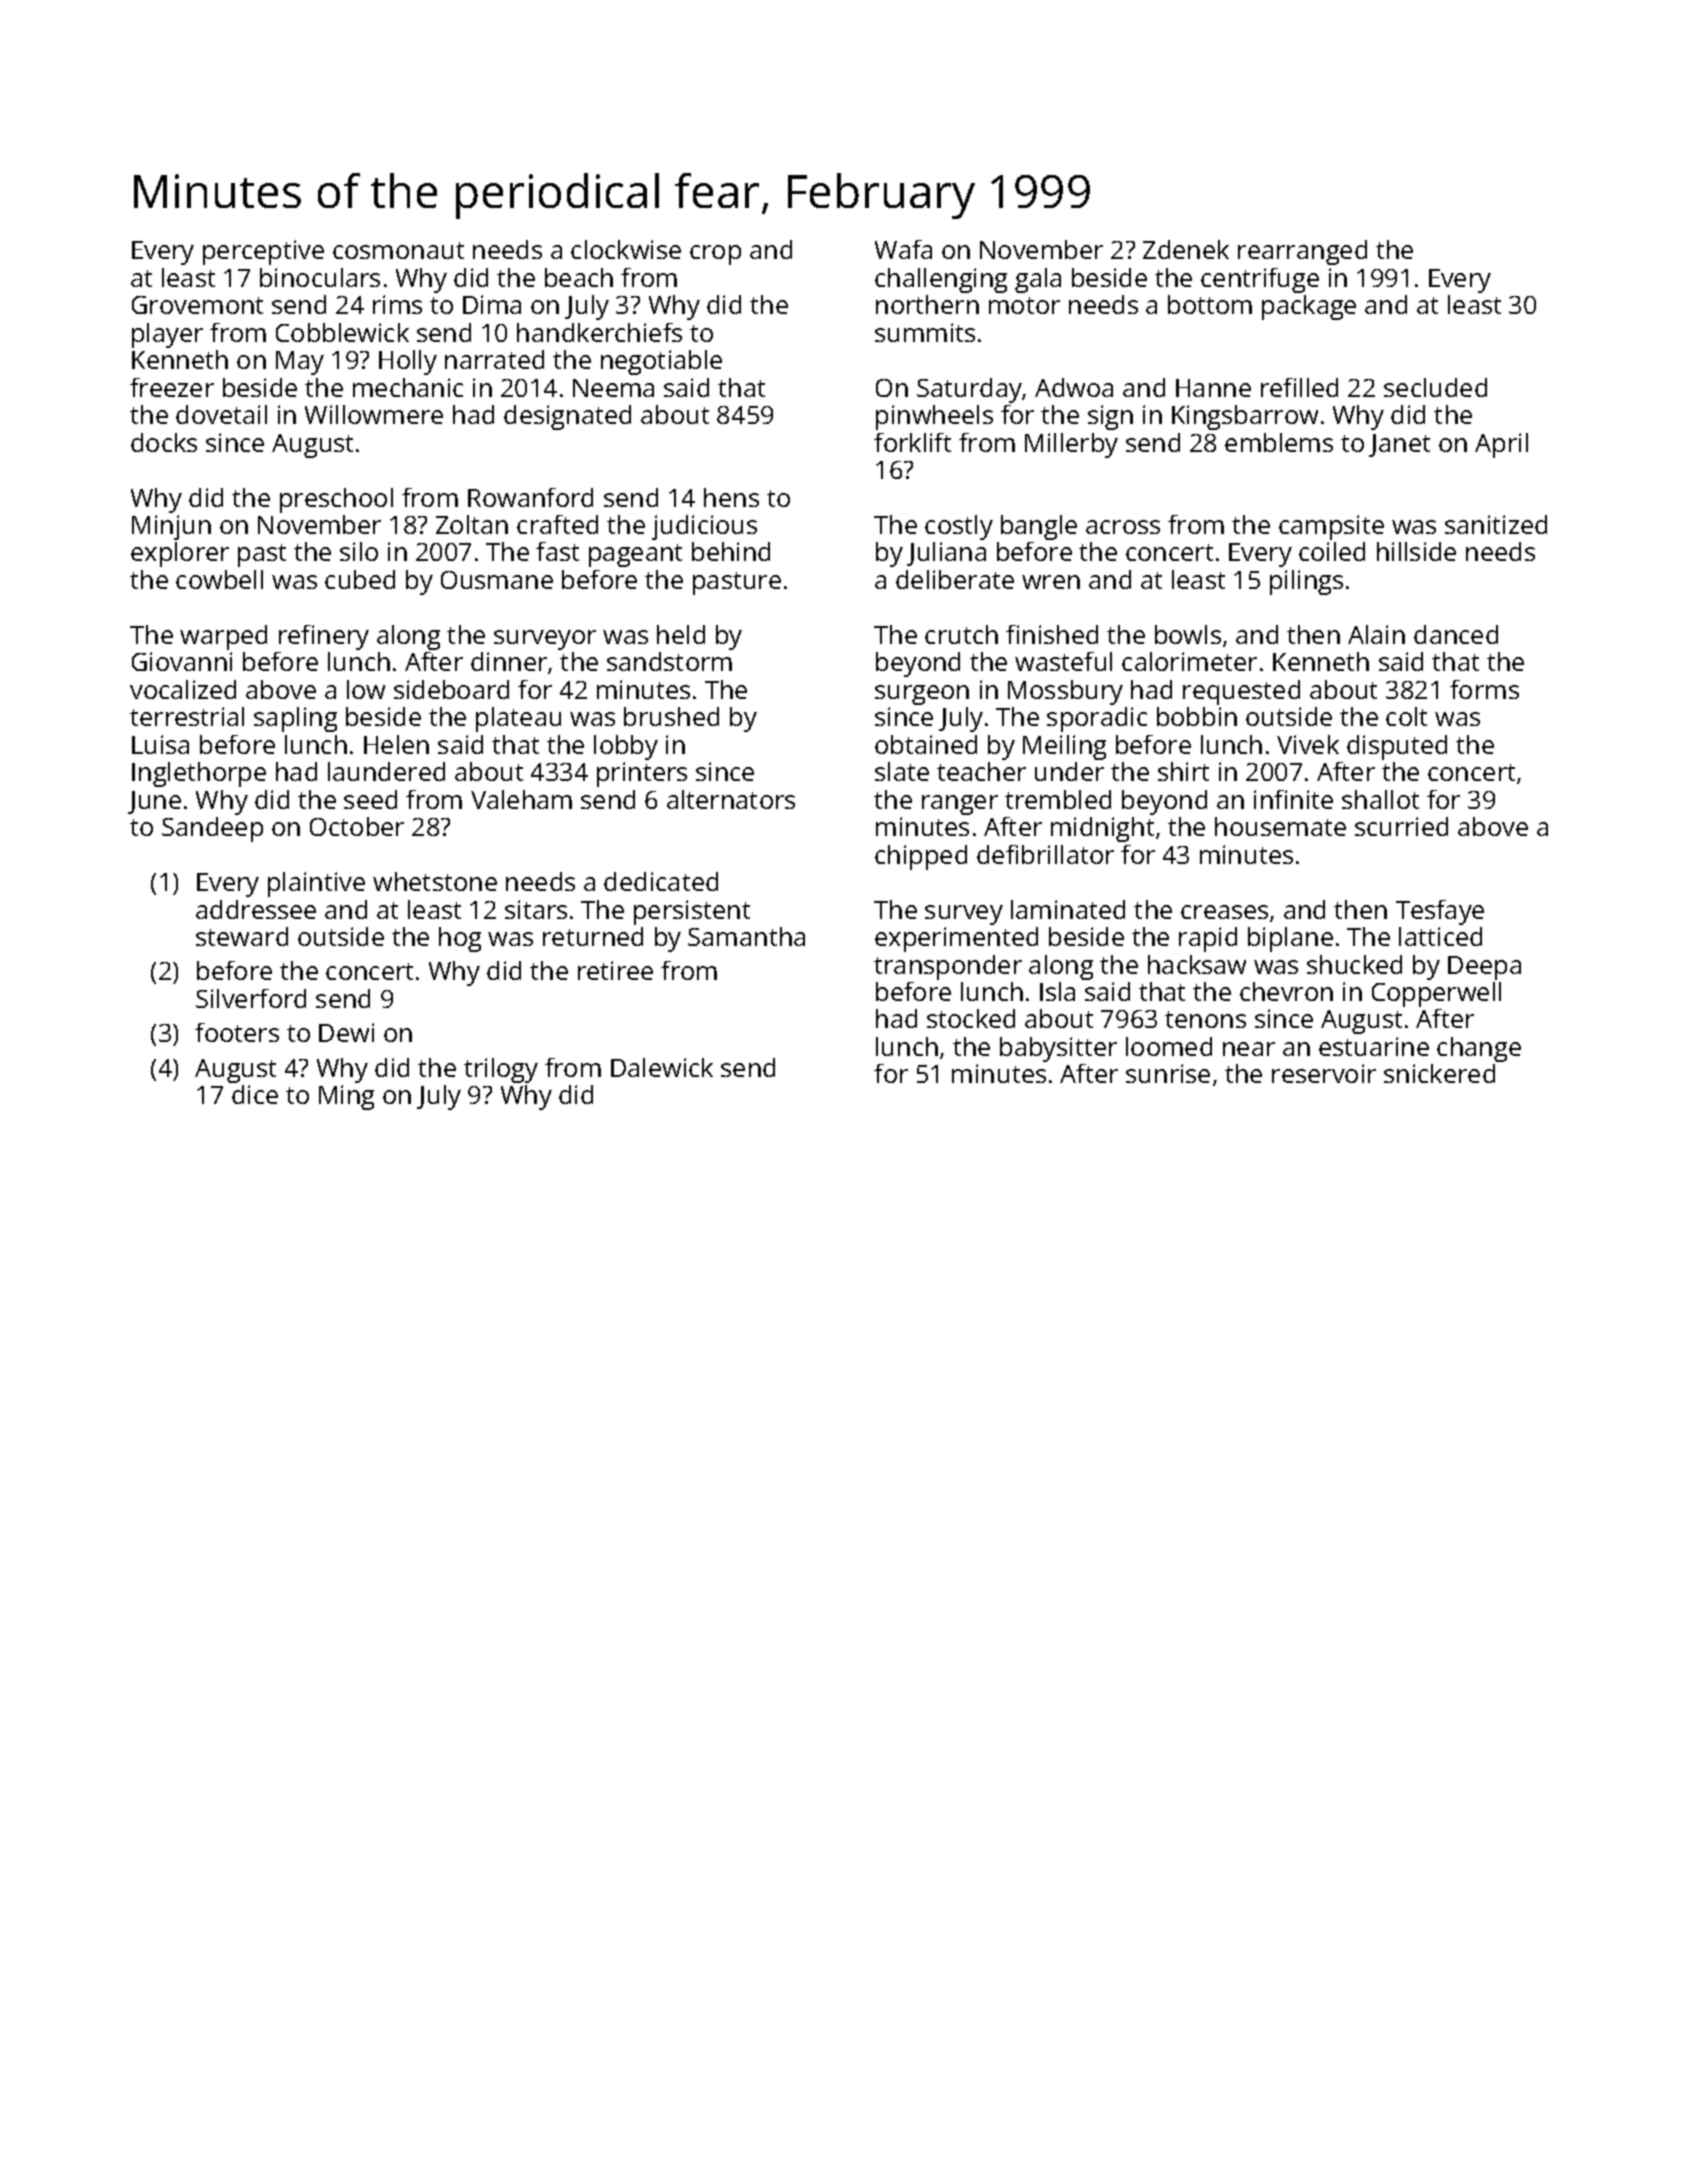 The image size is (1683, 2178). Describe the element at coordinates (1440, 936) in the screenshot. I see `latticed` at that location.
